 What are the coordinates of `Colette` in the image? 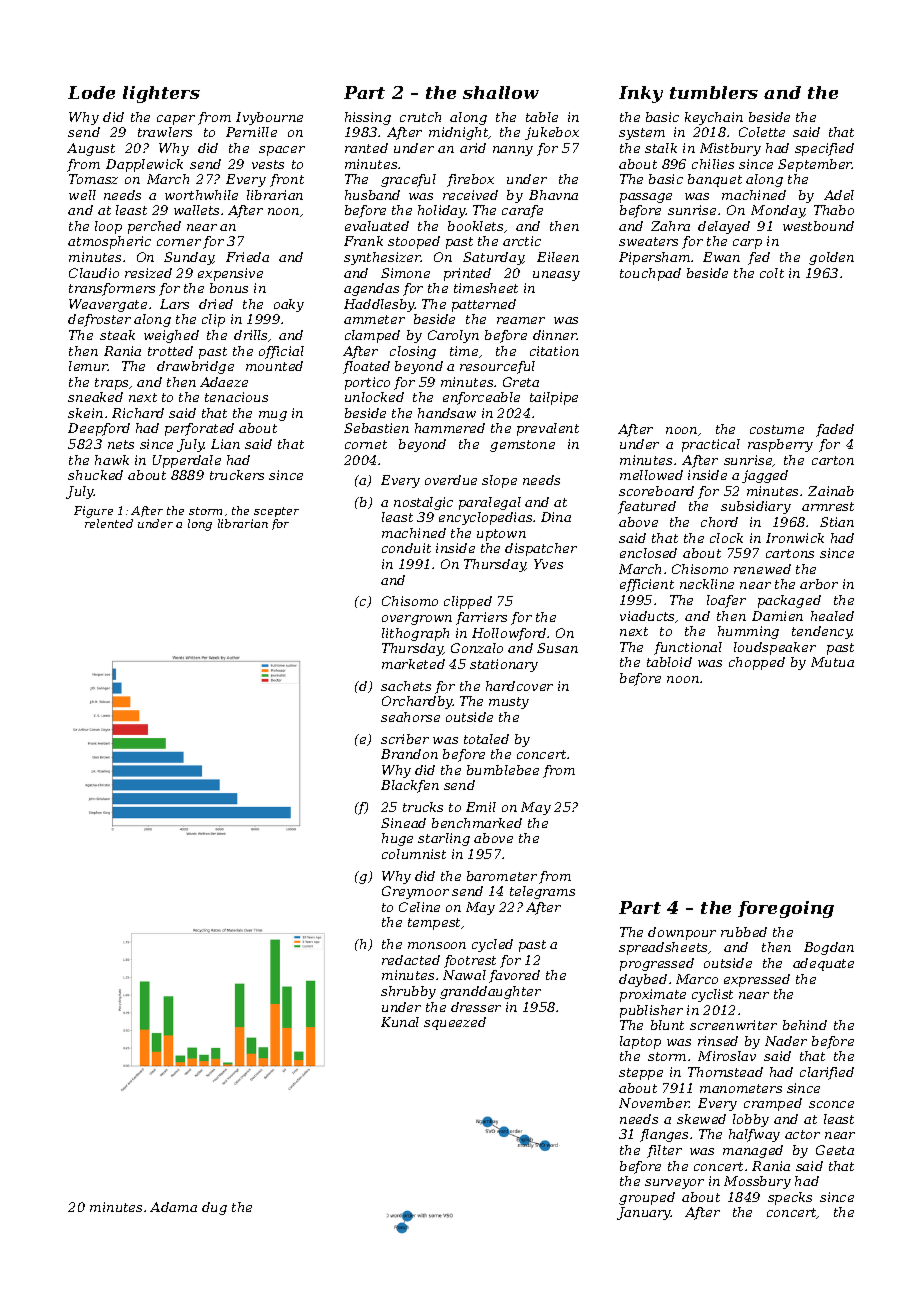 It's located at (762, 132).
